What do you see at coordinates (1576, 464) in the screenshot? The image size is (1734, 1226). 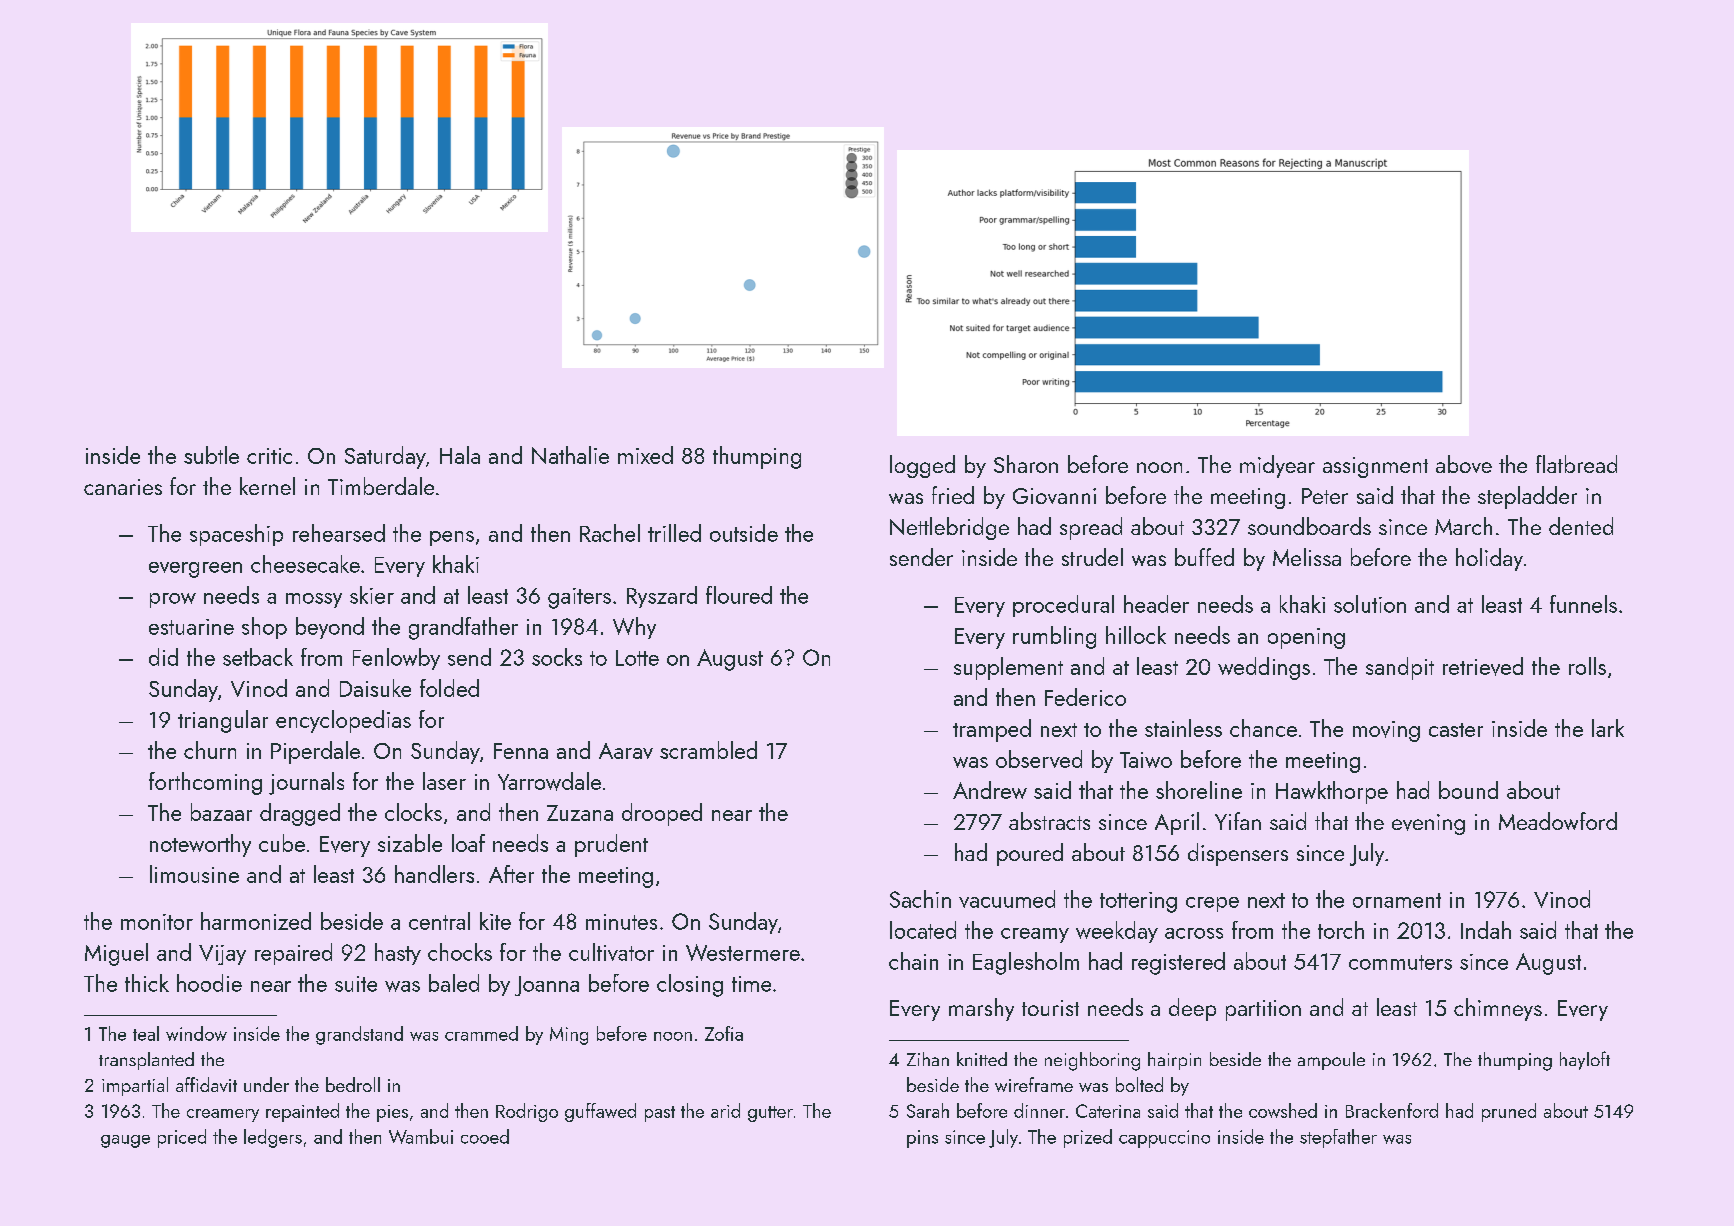 I see `flatbread` at bounding box center [1576, 464].
